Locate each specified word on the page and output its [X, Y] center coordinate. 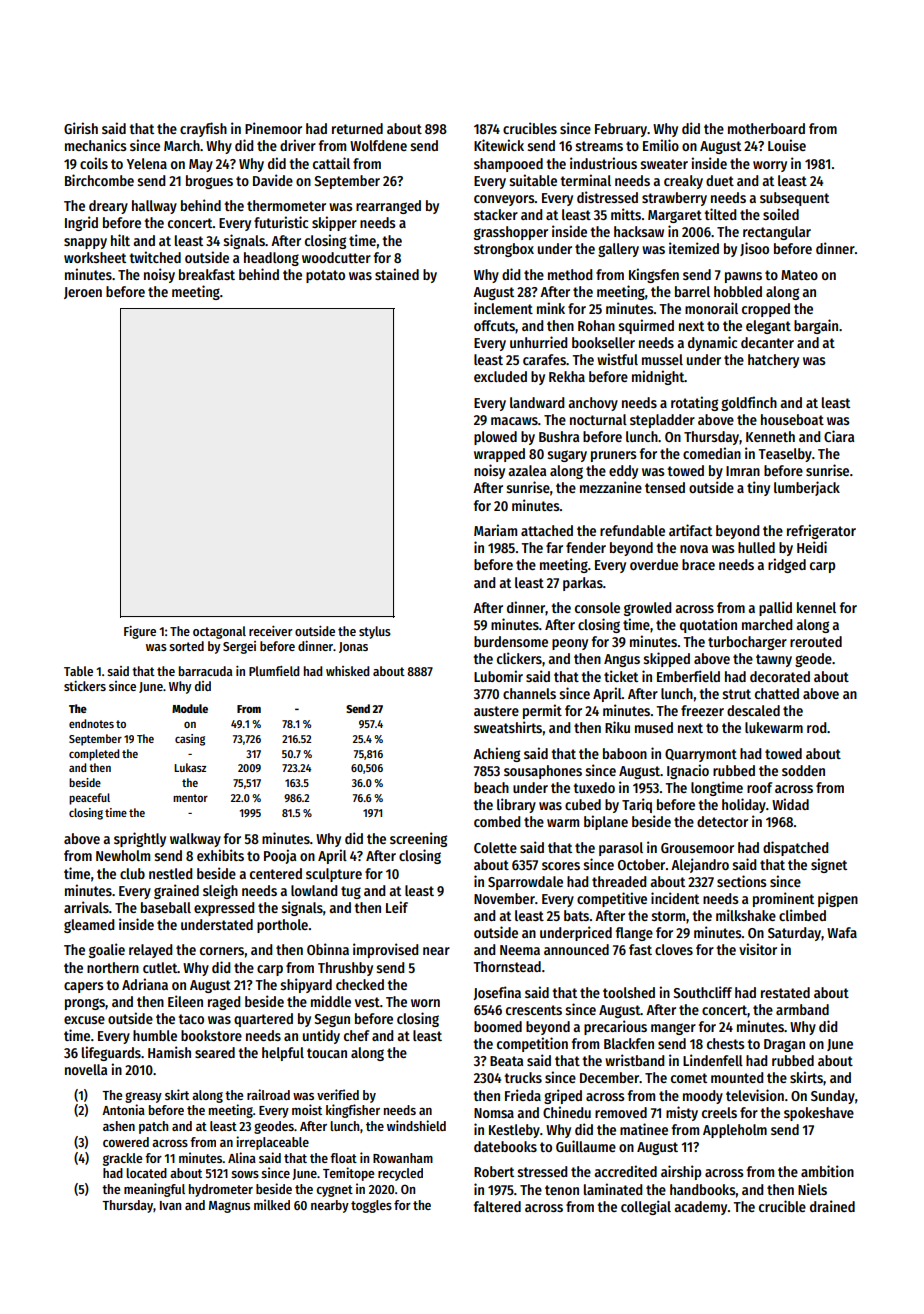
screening [418, 839]
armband [802, 1009]
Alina [242, 1157]
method [570, 274]
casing [190, 740]
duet [720, 180]
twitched [155, 257]
